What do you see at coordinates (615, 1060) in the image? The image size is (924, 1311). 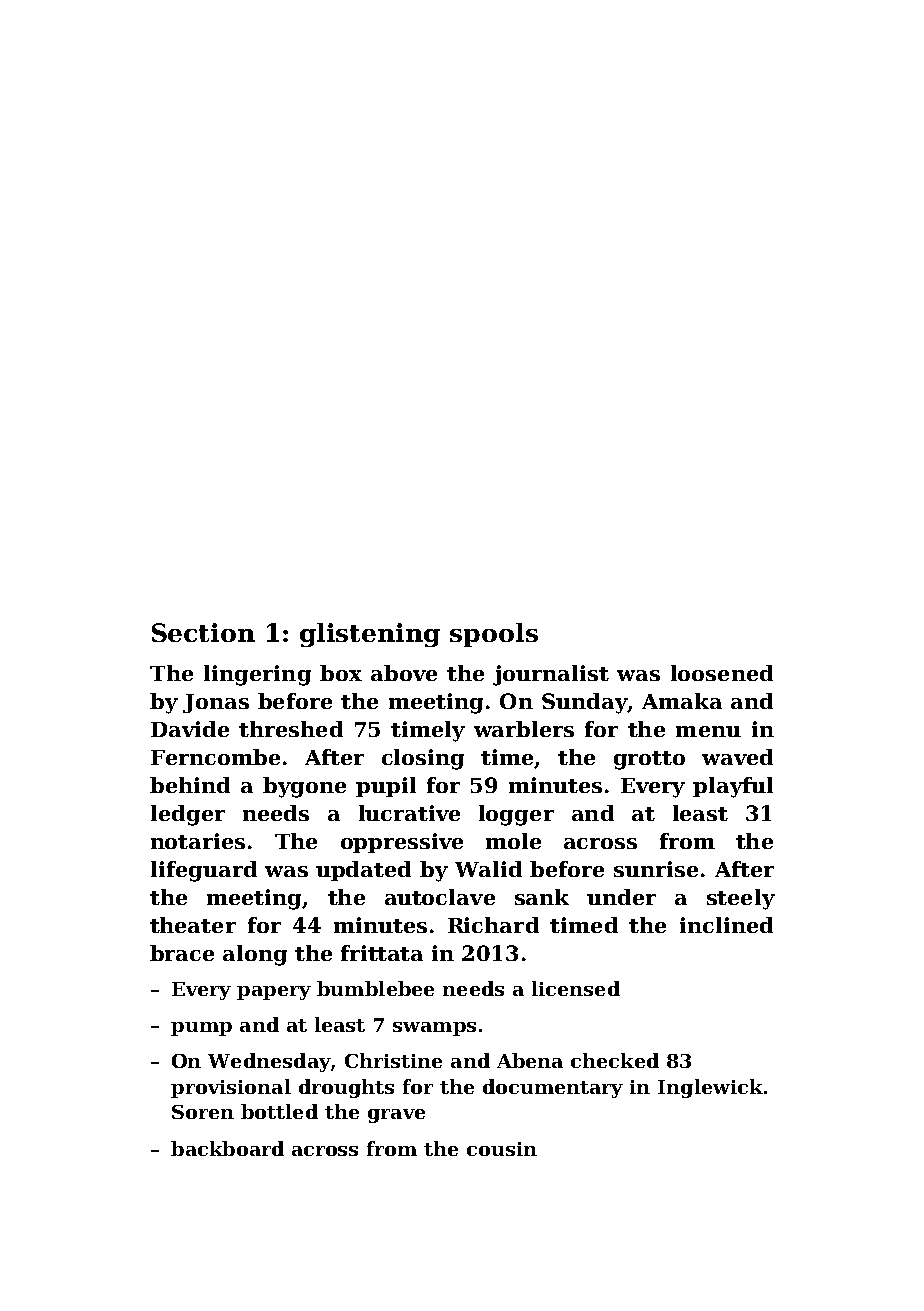 I see `checked` at bounding box center [615, 1060].
